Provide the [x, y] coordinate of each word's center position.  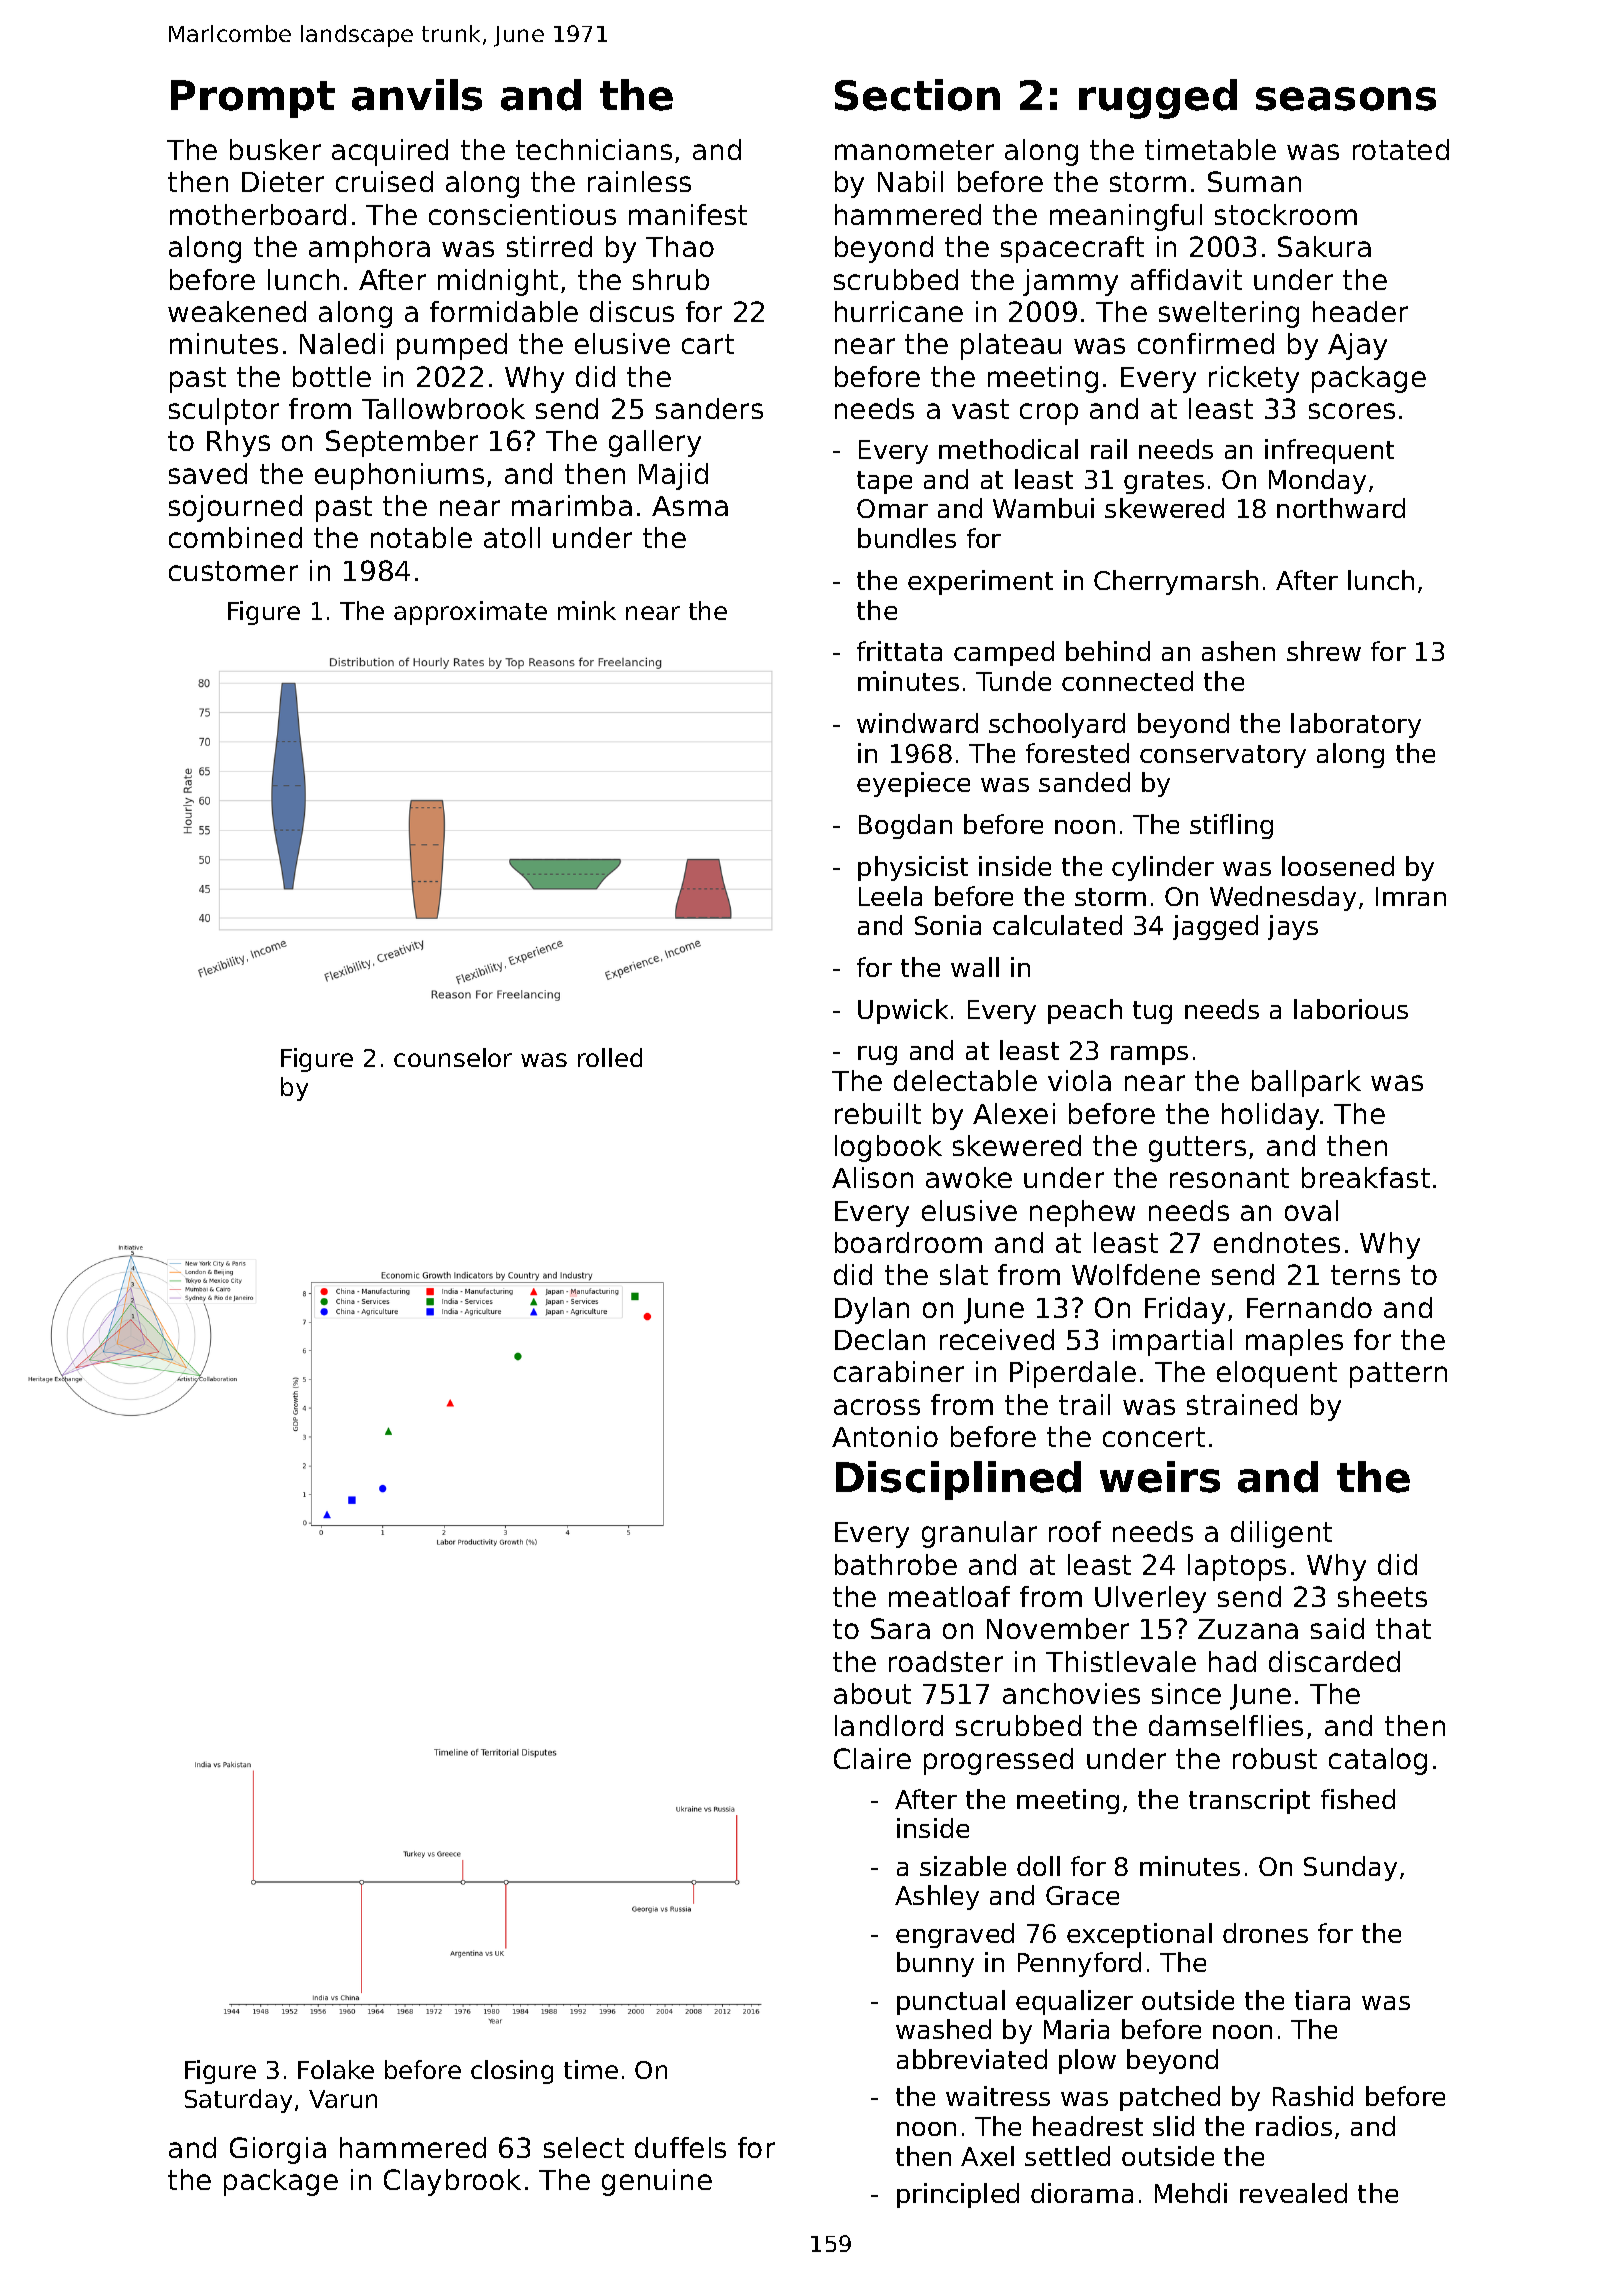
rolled [610, 1057]
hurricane [899, 311]
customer [233, 571]
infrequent [1329, 451]
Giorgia [278, 2150]
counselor [453, 1057]
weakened [237, 311]
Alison [872, 1177]
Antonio [885, 1436]
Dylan [872, 1310]
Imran [1411, 896]
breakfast [1366, 1177]
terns [1365, 1275]
